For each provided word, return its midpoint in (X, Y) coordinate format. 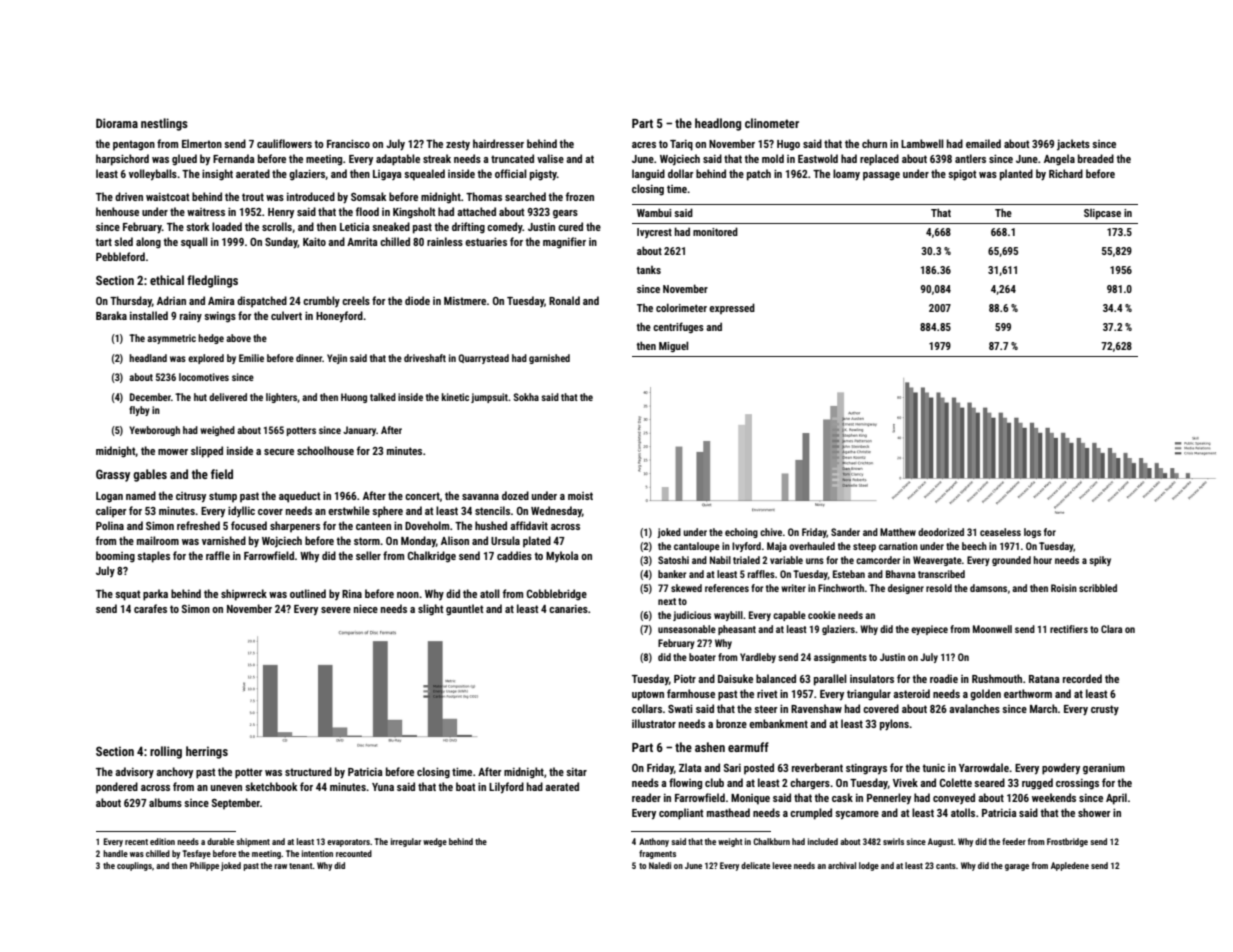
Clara (1111, 629)
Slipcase (1102, 214)
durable (220, 841)
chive (771, 532)
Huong (354, 398)
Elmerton (202, 143)
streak (437, 158)
